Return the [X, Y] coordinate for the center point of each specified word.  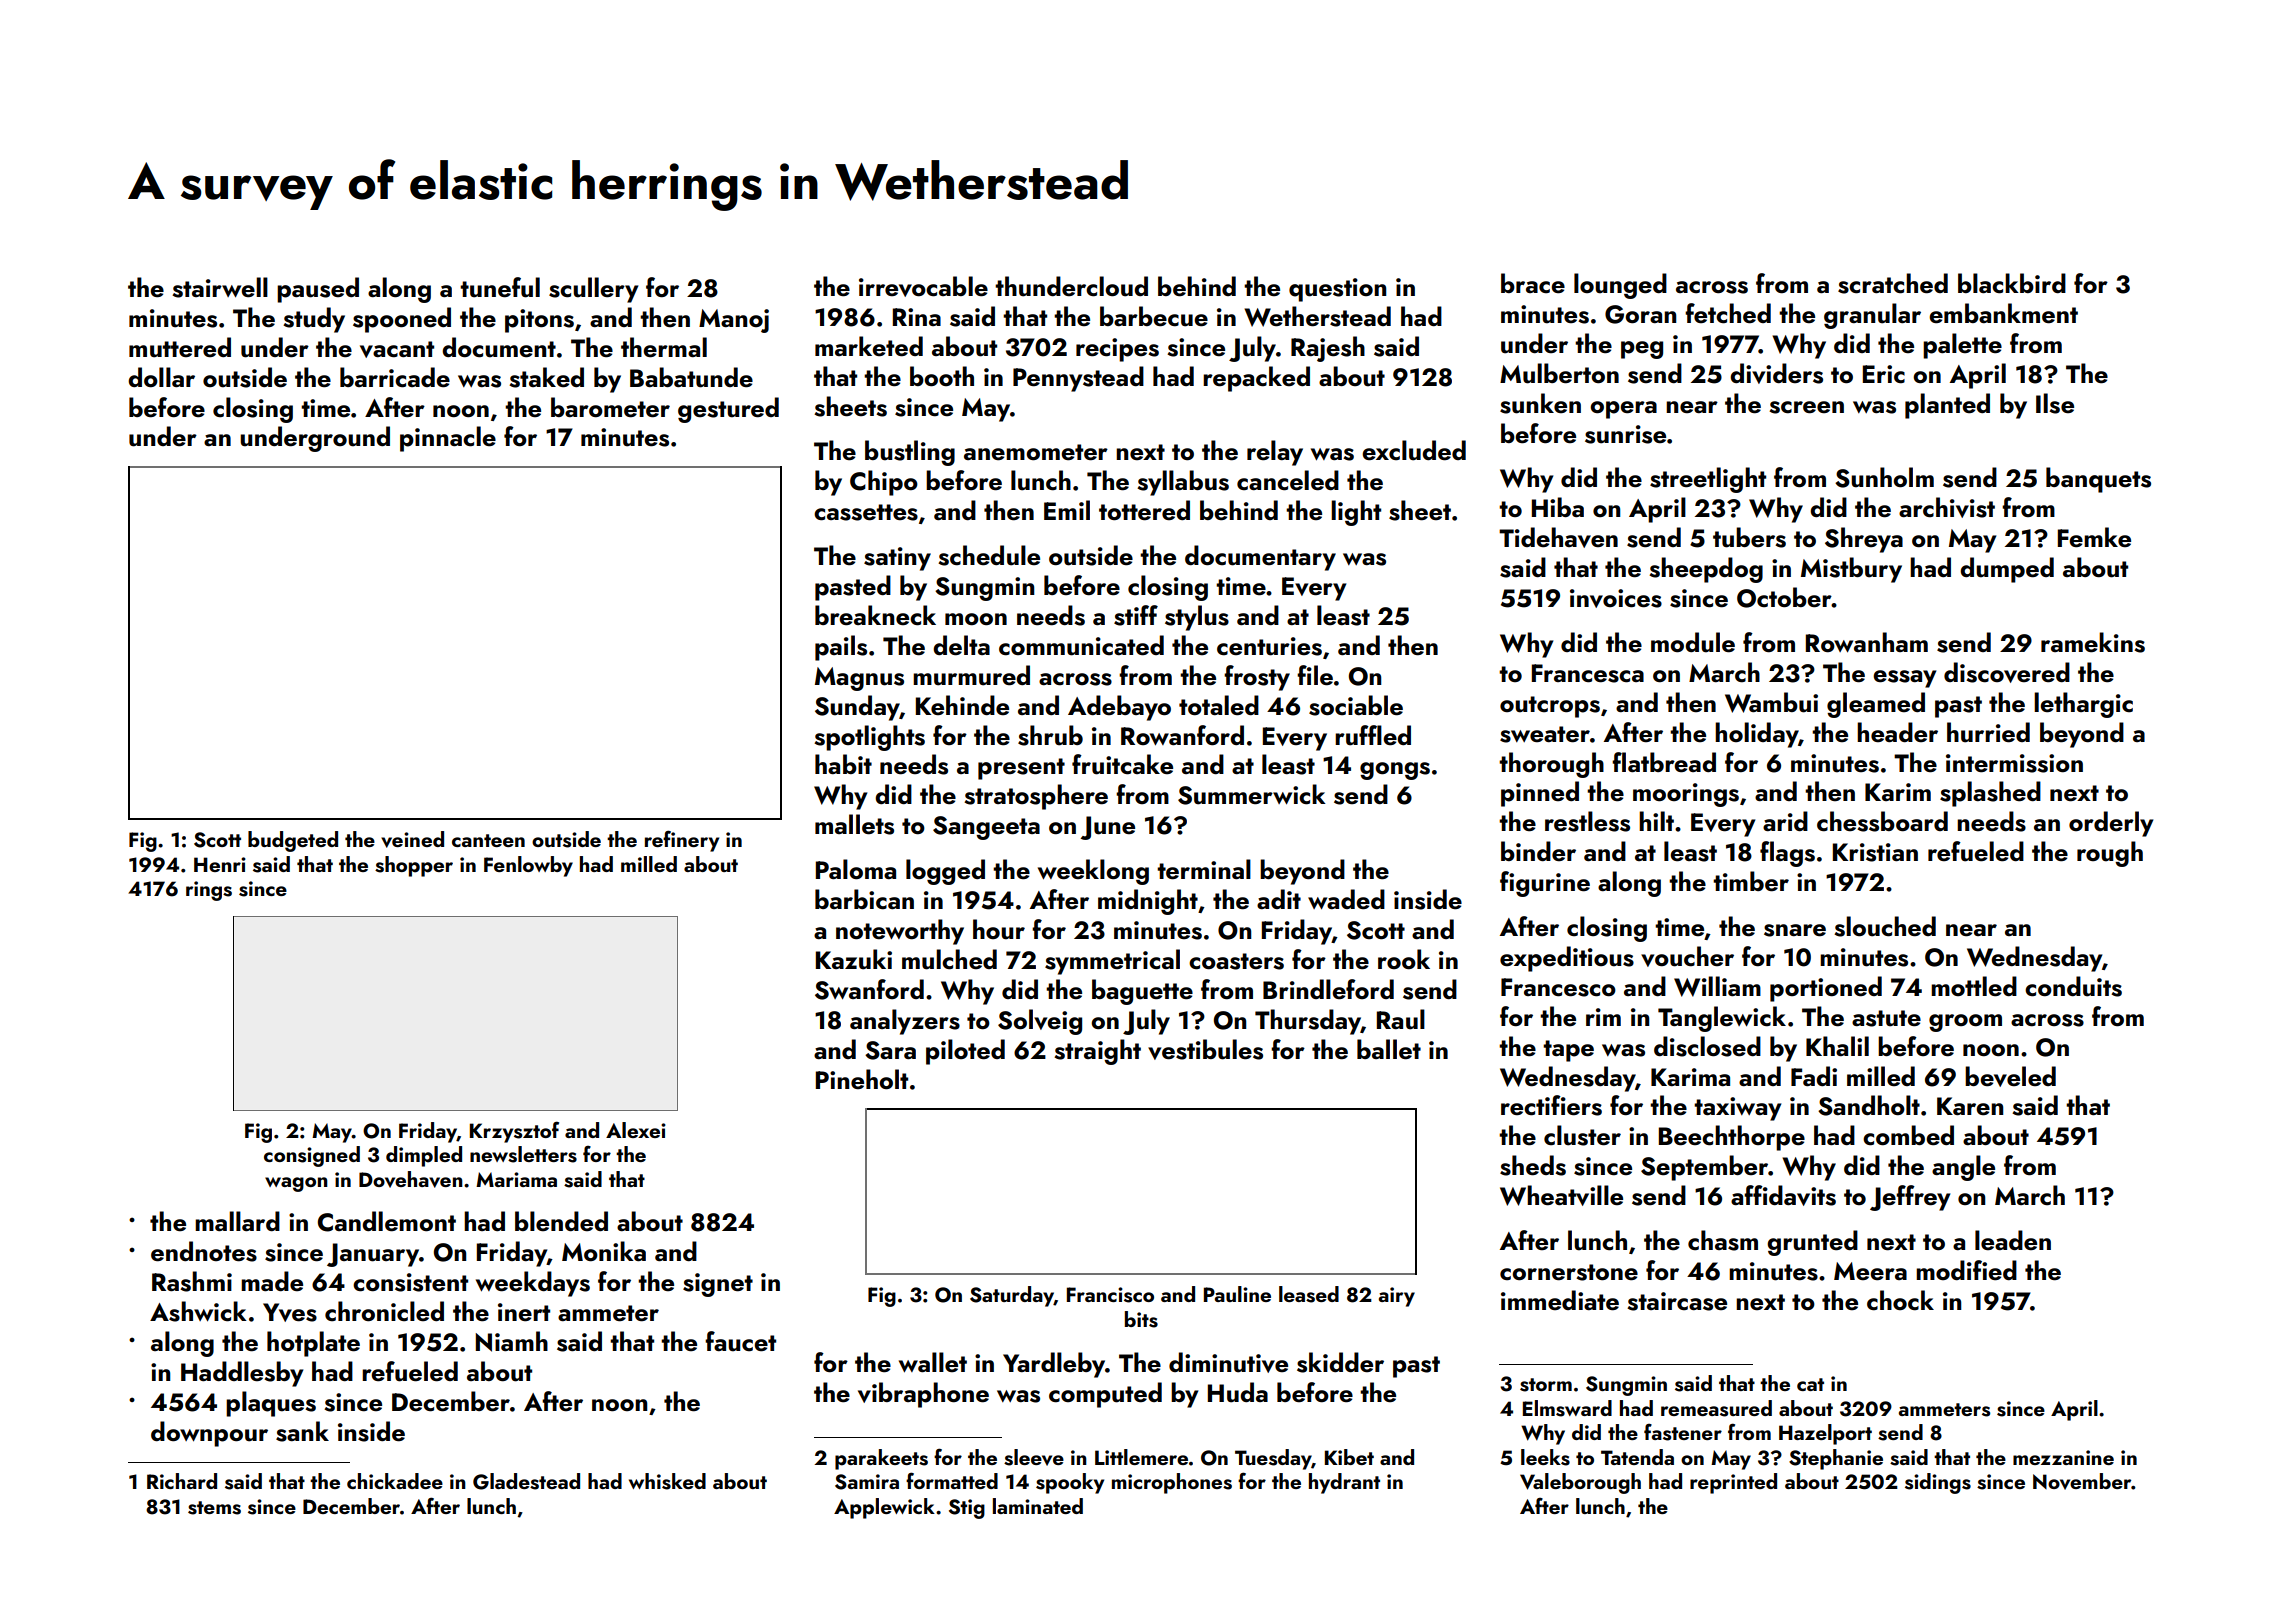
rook [1404, 959]
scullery [593, 290]
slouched [1885, 926]
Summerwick [1252, 794]
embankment [2003, 313]
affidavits [1783, 1195]
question [1337, 290]
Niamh [512, 1341]
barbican [864, 899]
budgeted [293, 841]
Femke [2094, 537]
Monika [604, 1251]
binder [1538, 851]
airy [1397, 1297]
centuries [1269, 646]
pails [841, 648]
